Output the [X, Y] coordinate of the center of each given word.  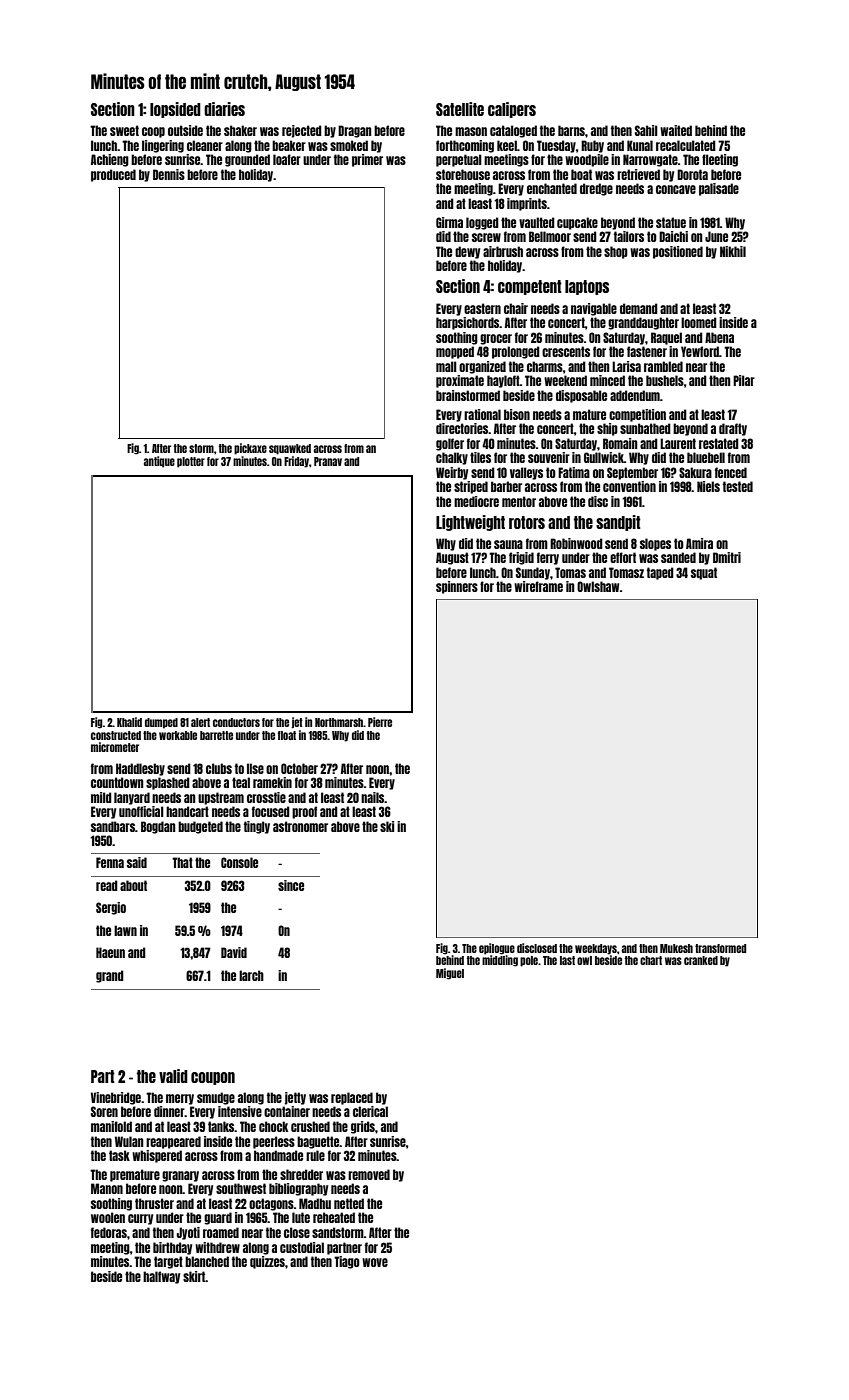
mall [446, 366]
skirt [194, 1276]
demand [639, 308]
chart [651, 960]
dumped [161, 723]
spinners [457, 587]
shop [616, 252]
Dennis [169, 174]
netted [349, 1203]
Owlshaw [598, 586]
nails [373, 797]
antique [159, 462]
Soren [104, 1111]
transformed [720, 948]
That [182, 862]
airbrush [503, 251]
